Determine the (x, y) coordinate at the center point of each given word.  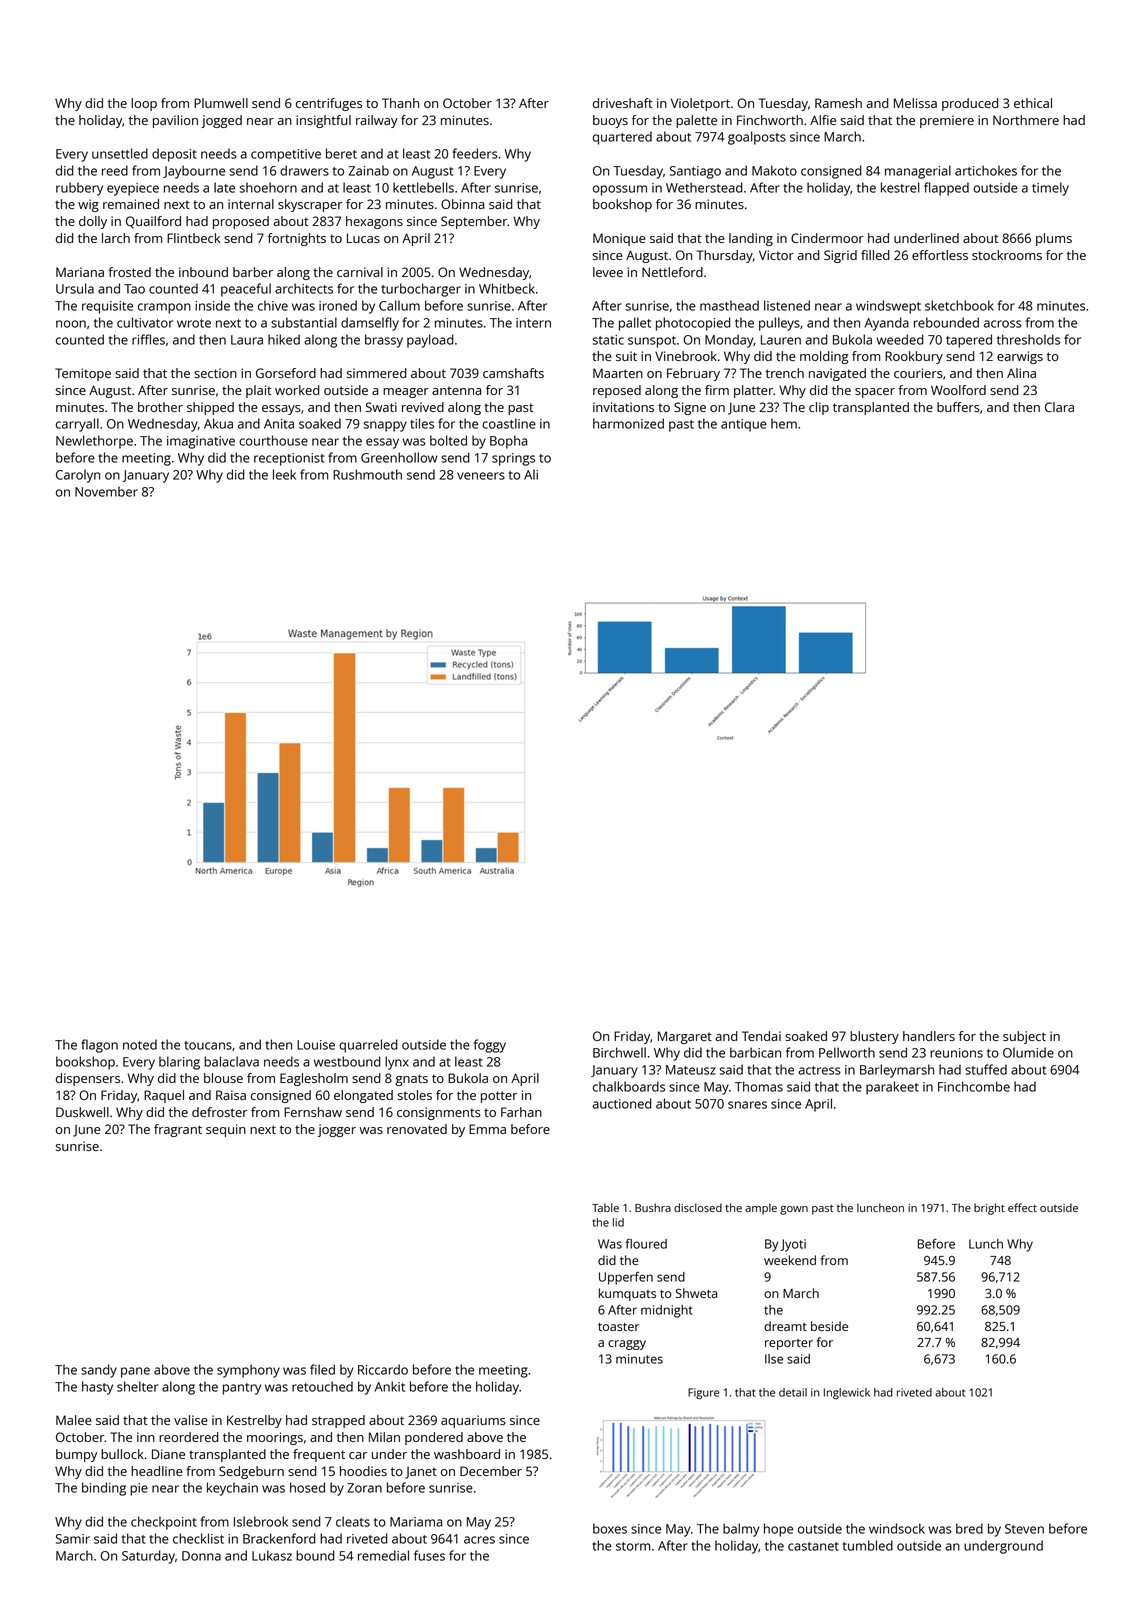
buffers (958, 407)
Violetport (700, 104)
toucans (208, 1045)
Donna (201, 1556)
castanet (813, 1546)
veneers (481, 476)
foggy (490, 1046)
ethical (1033, 103)
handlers (929, 1036)
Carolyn (78, 476)
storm (633, 1546)
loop (144, 104)
